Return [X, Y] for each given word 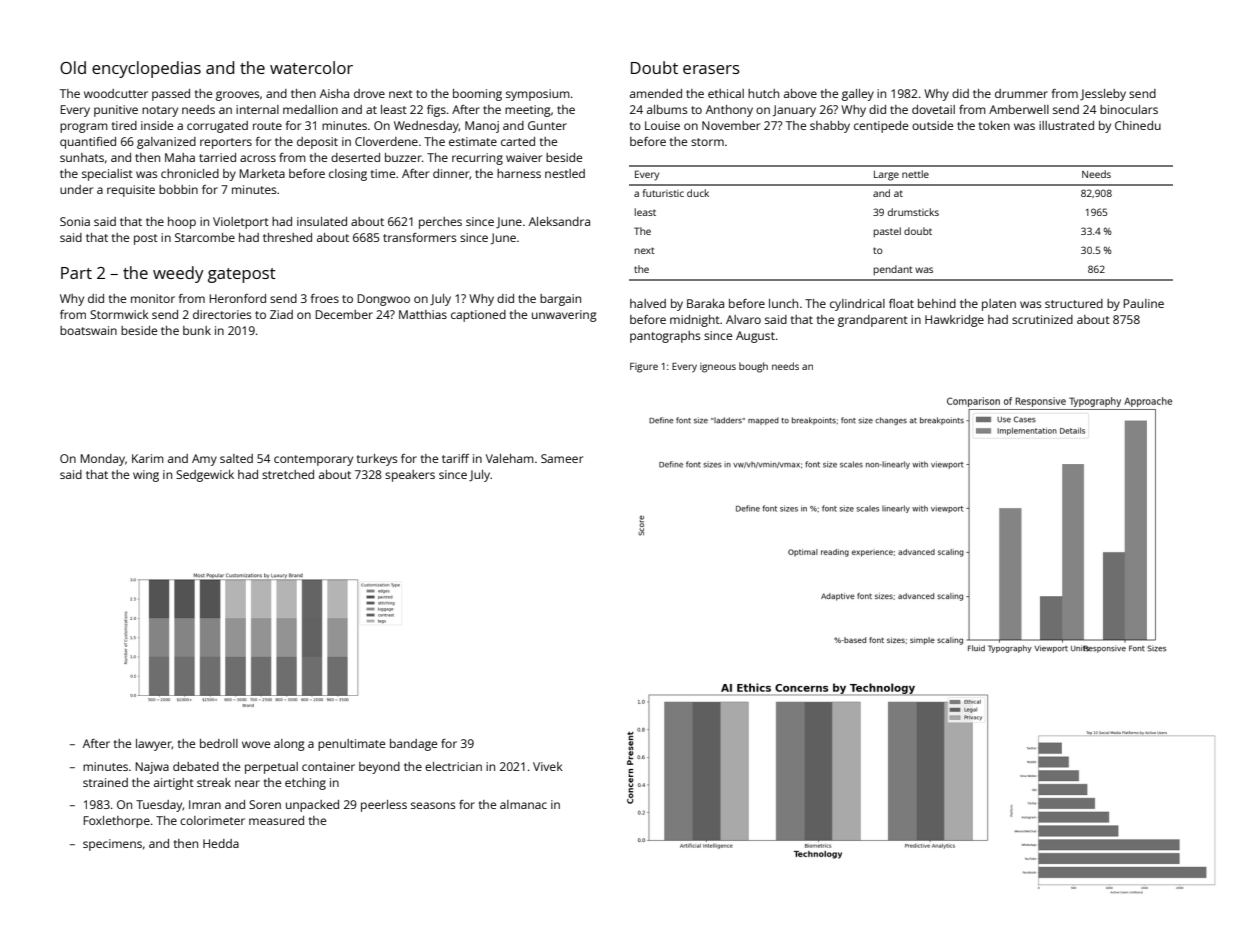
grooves [237, 96]
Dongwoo [383, 300]
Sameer [562, 458]
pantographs [665, 337]
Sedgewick [205, 476]
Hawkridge [954, 321]
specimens [112, 845]
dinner [451, 174]
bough [753, 367]
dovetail [933, 109]
